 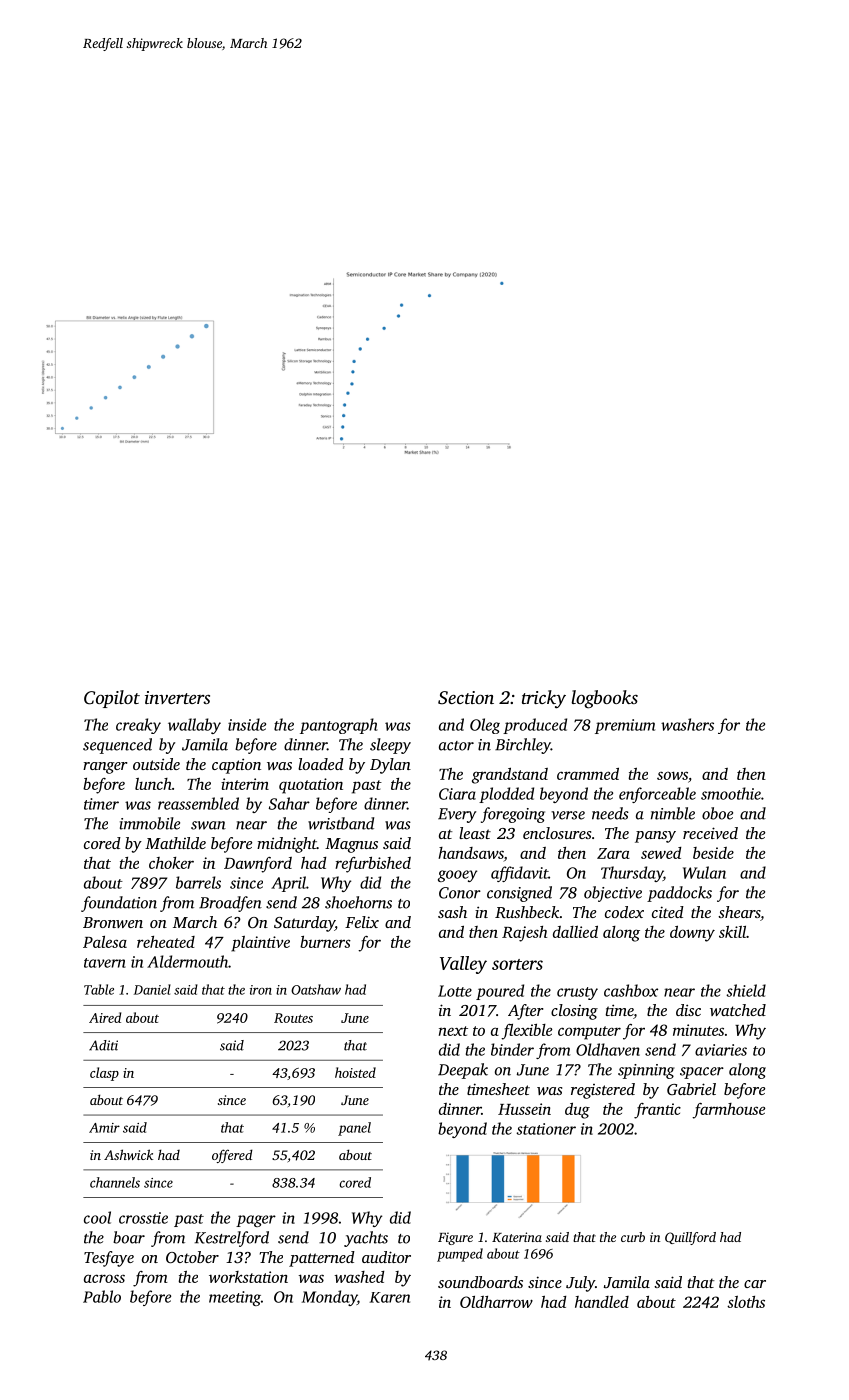 I want to click on Ciara, so click(x=457, y=794).
